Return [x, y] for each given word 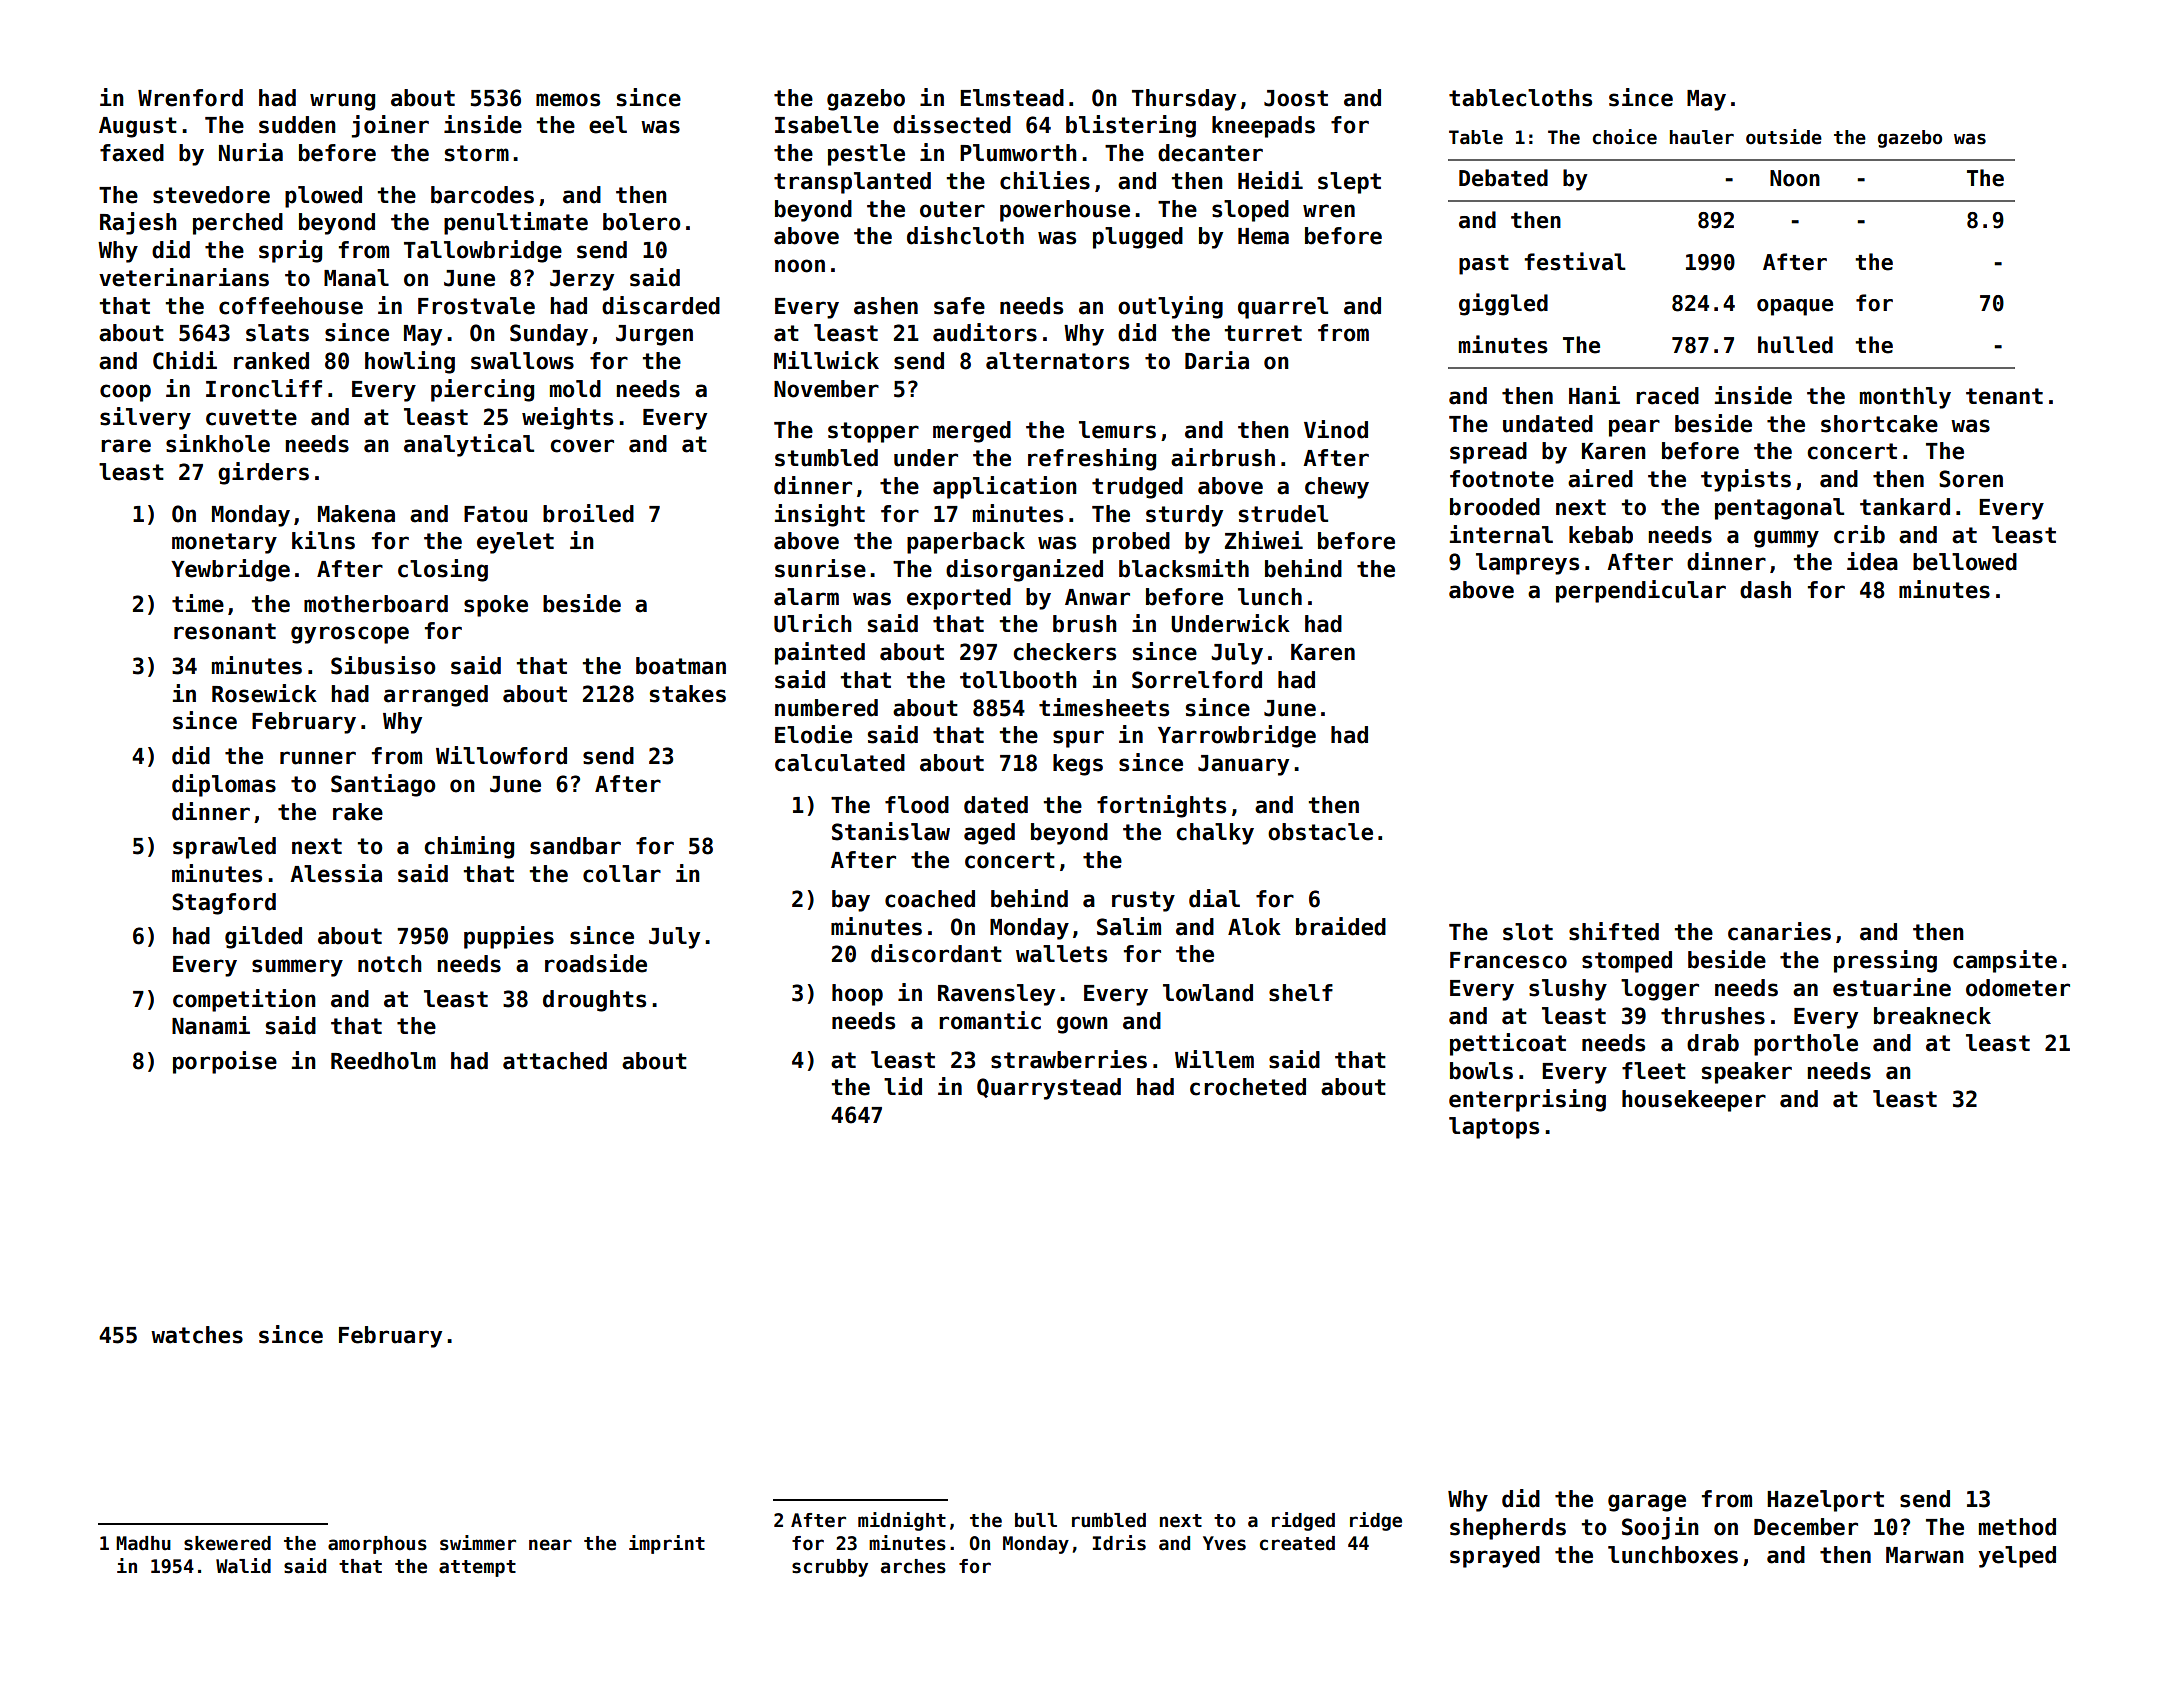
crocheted [1248, 1087]
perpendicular [1641, 591]
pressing [1885, 961]
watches [197, 1335]
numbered [826, 708]
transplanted [852, 183]
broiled [588, 513]
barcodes [482, 195]
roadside [596, 963]
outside [1784, 137]
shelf [1301, 993]
